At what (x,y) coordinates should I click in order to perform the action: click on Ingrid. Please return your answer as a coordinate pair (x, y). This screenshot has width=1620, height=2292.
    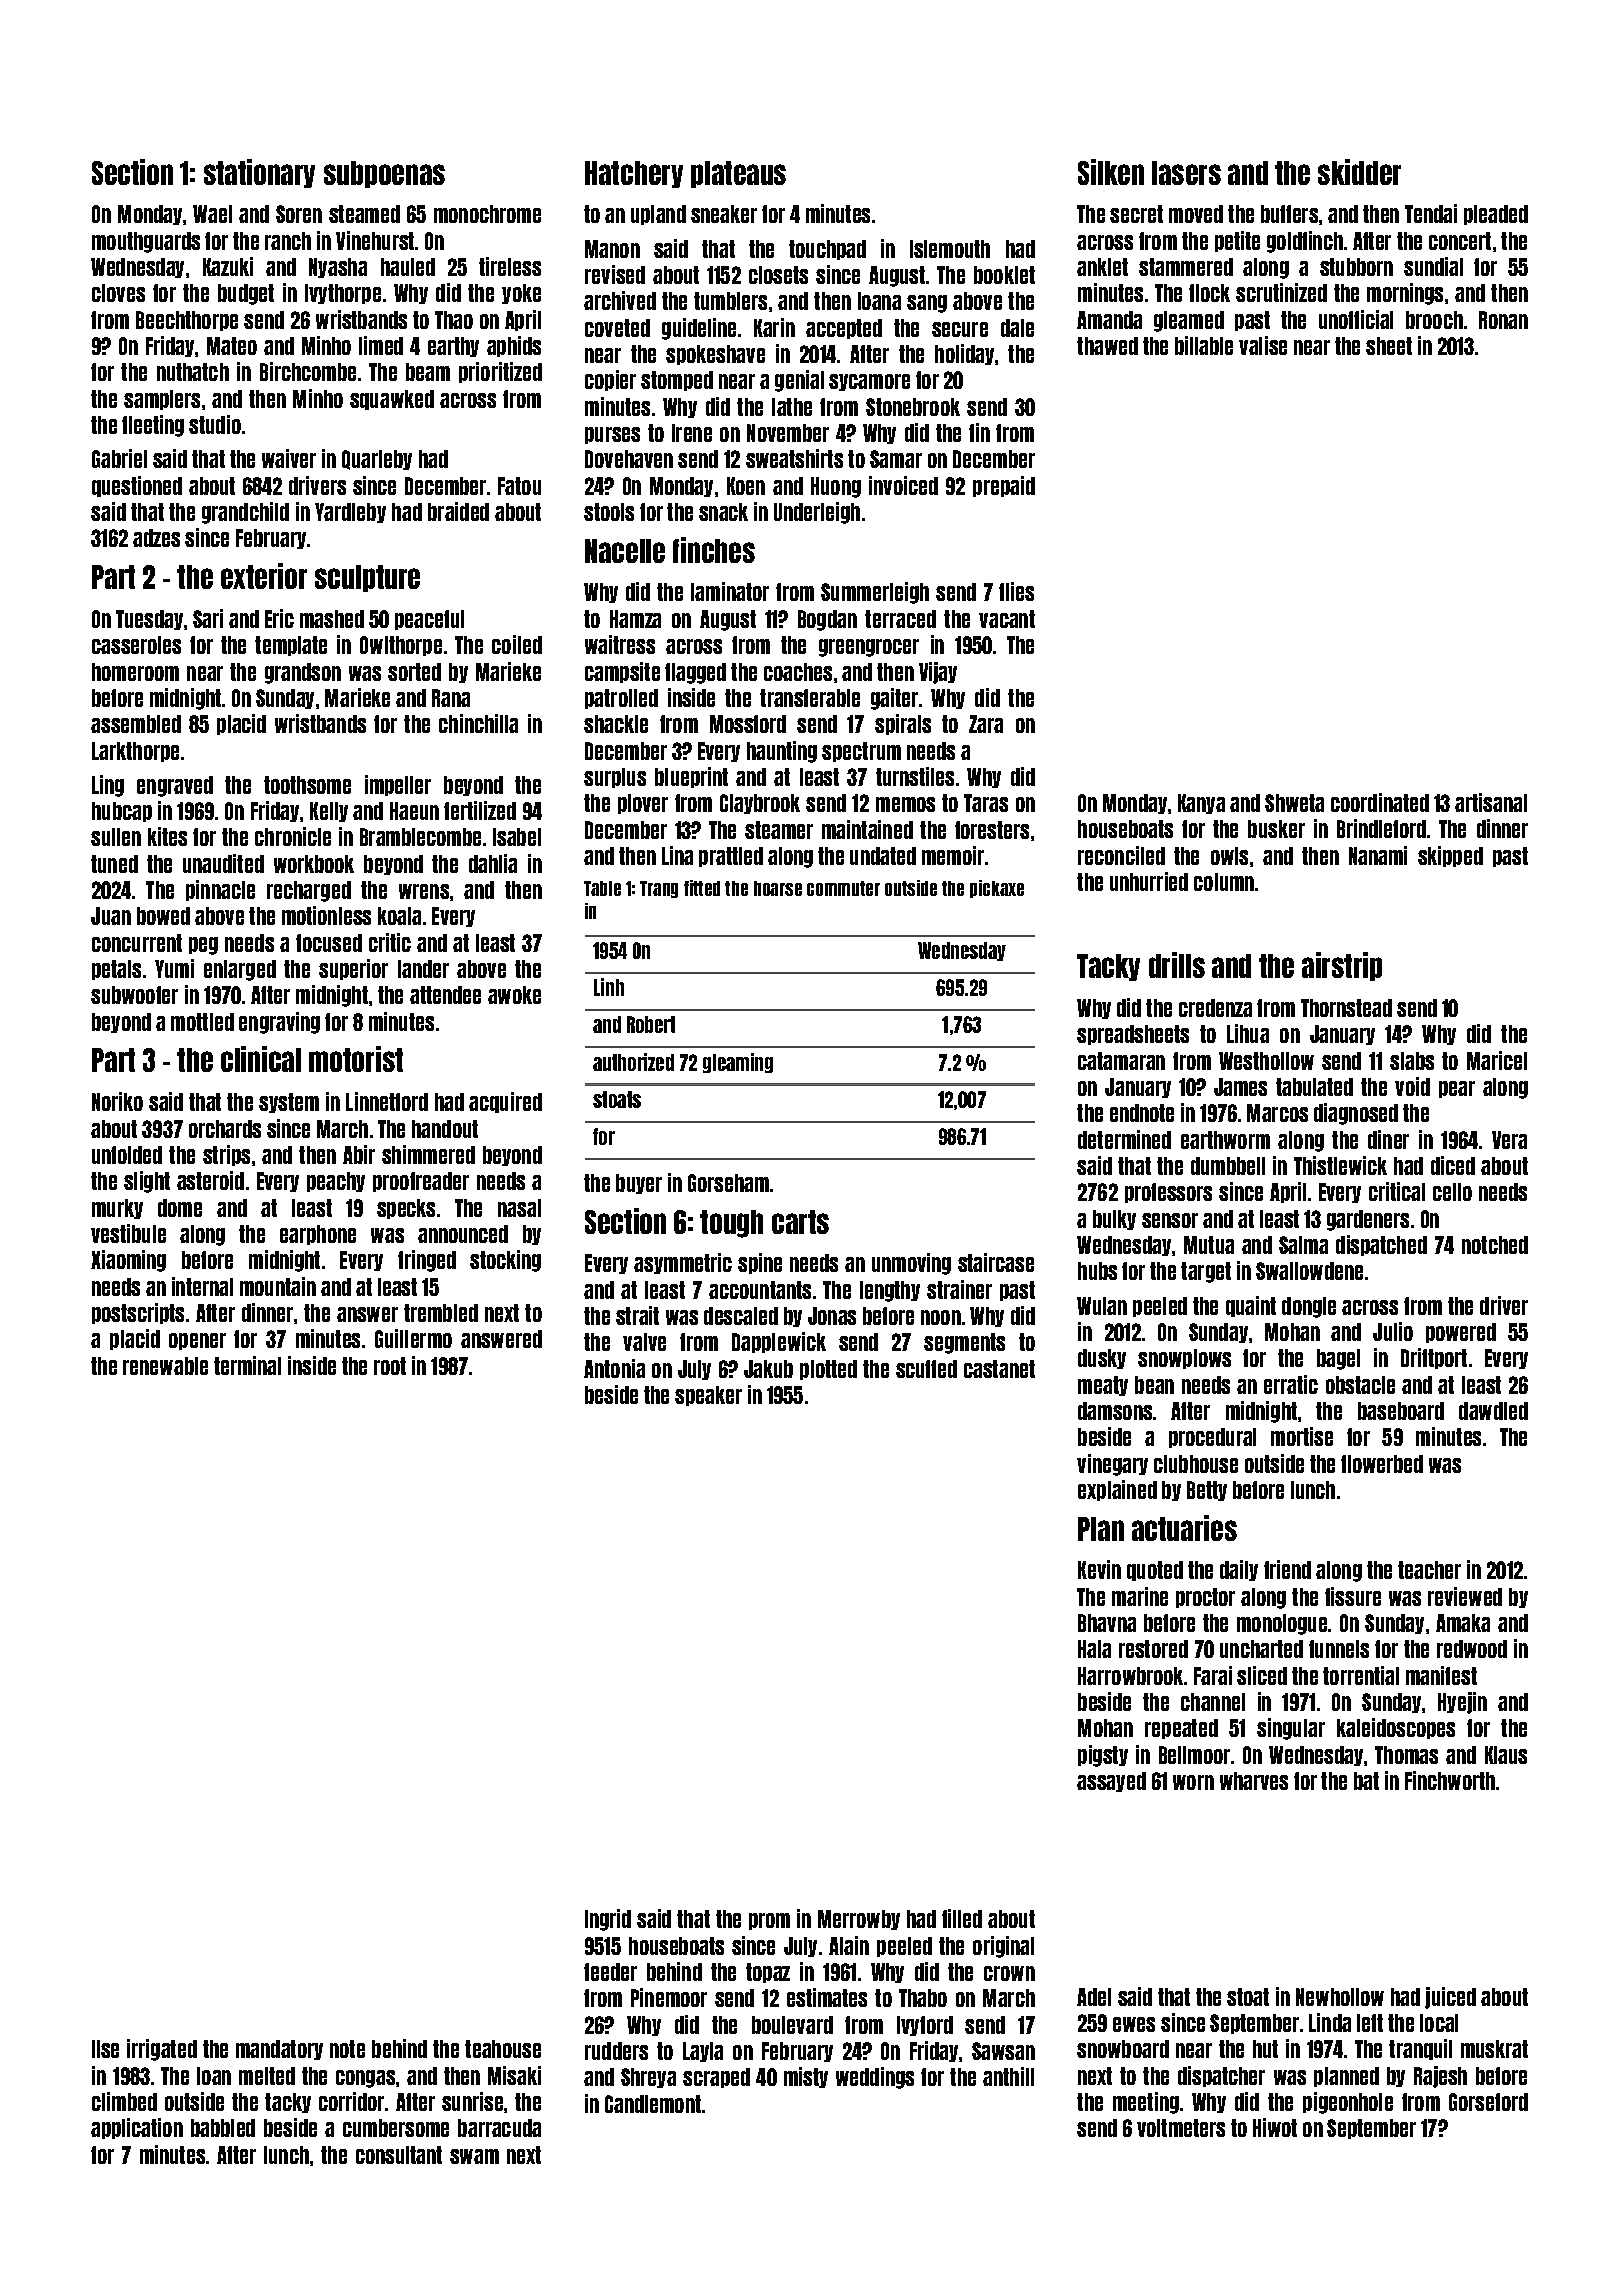
    Looking at the image, I should click on (608, 1920).
